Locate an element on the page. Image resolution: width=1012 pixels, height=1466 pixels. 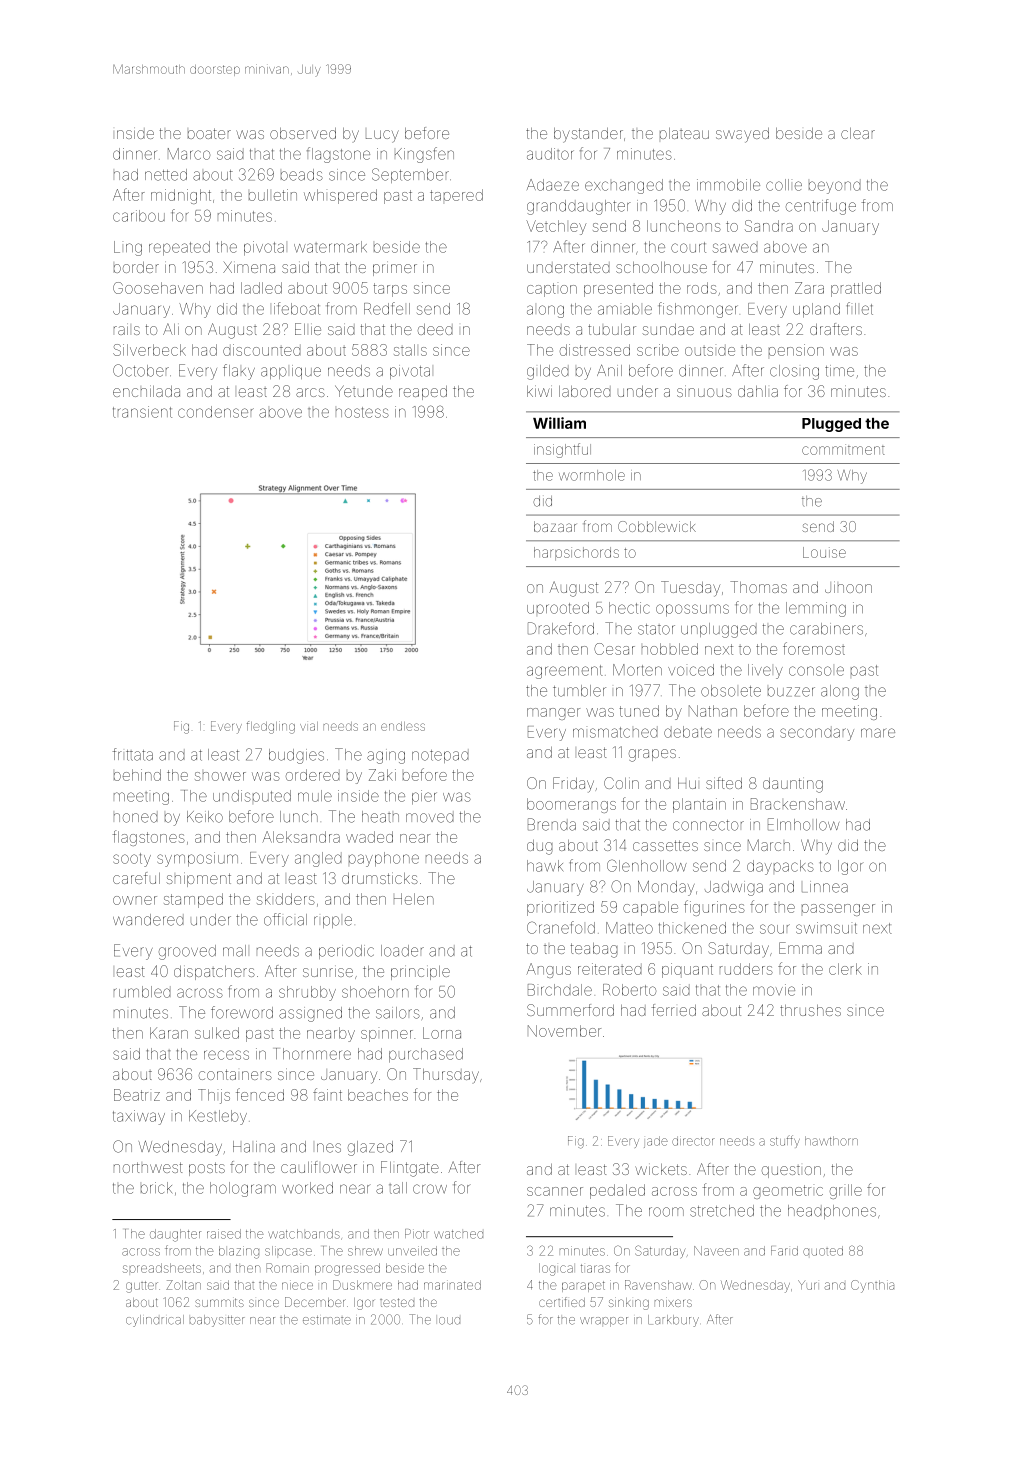
uprooted is located at coordinates (558, 608).
